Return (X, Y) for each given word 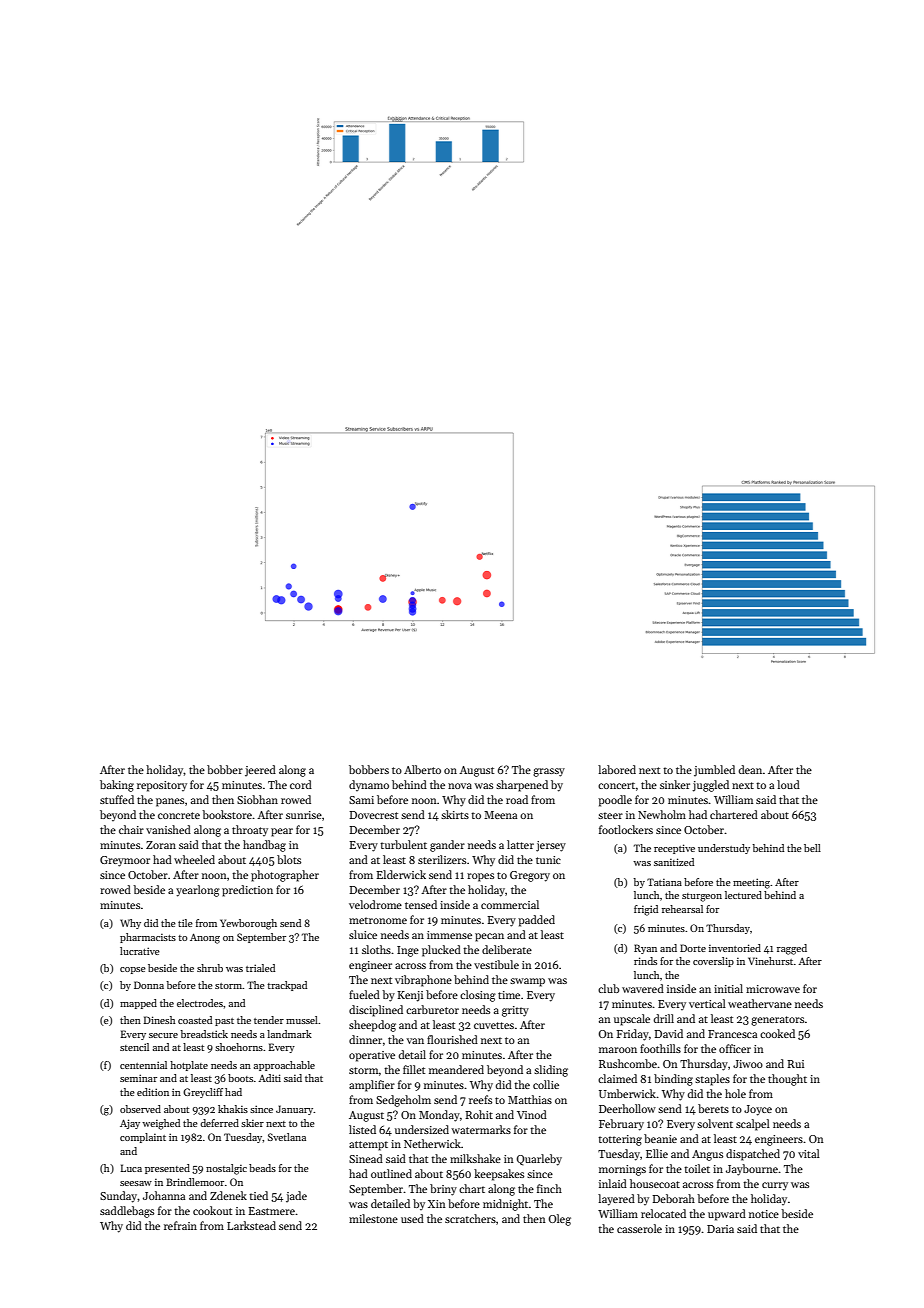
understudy (724, 849)
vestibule (496, 964)
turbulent (403, 844)
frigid (646, 910)
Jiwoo (748, 1064)
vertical (707, 1003)
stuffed (117, 799)
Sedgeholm (403, 1101)
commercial (510, 904)
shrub (210, 968)
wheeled (194, 859)
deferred (219, 1123)
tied (258, 1195)
